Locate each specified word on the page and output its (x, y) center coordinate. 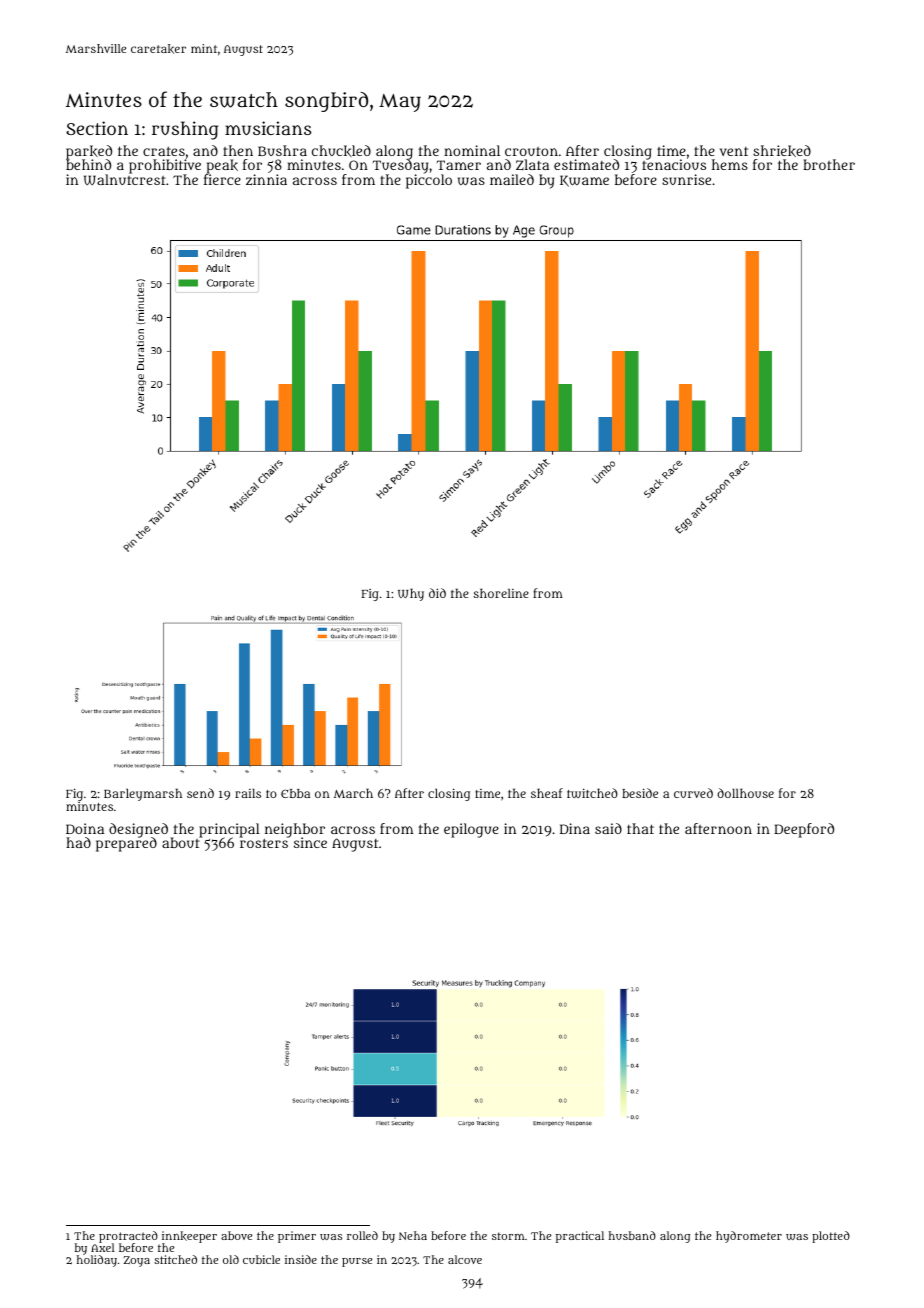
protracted (128, 1237)
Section (97, 128)
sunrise (686, 179)
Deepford (804, 830)
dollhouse (745, 793)
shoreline (501, 593)
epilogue (471, 830)
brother (829, 164)
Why (411, 594)
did (437, 593)
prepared (126, 845)
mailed (512, 179)
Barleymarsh (143, 794)
